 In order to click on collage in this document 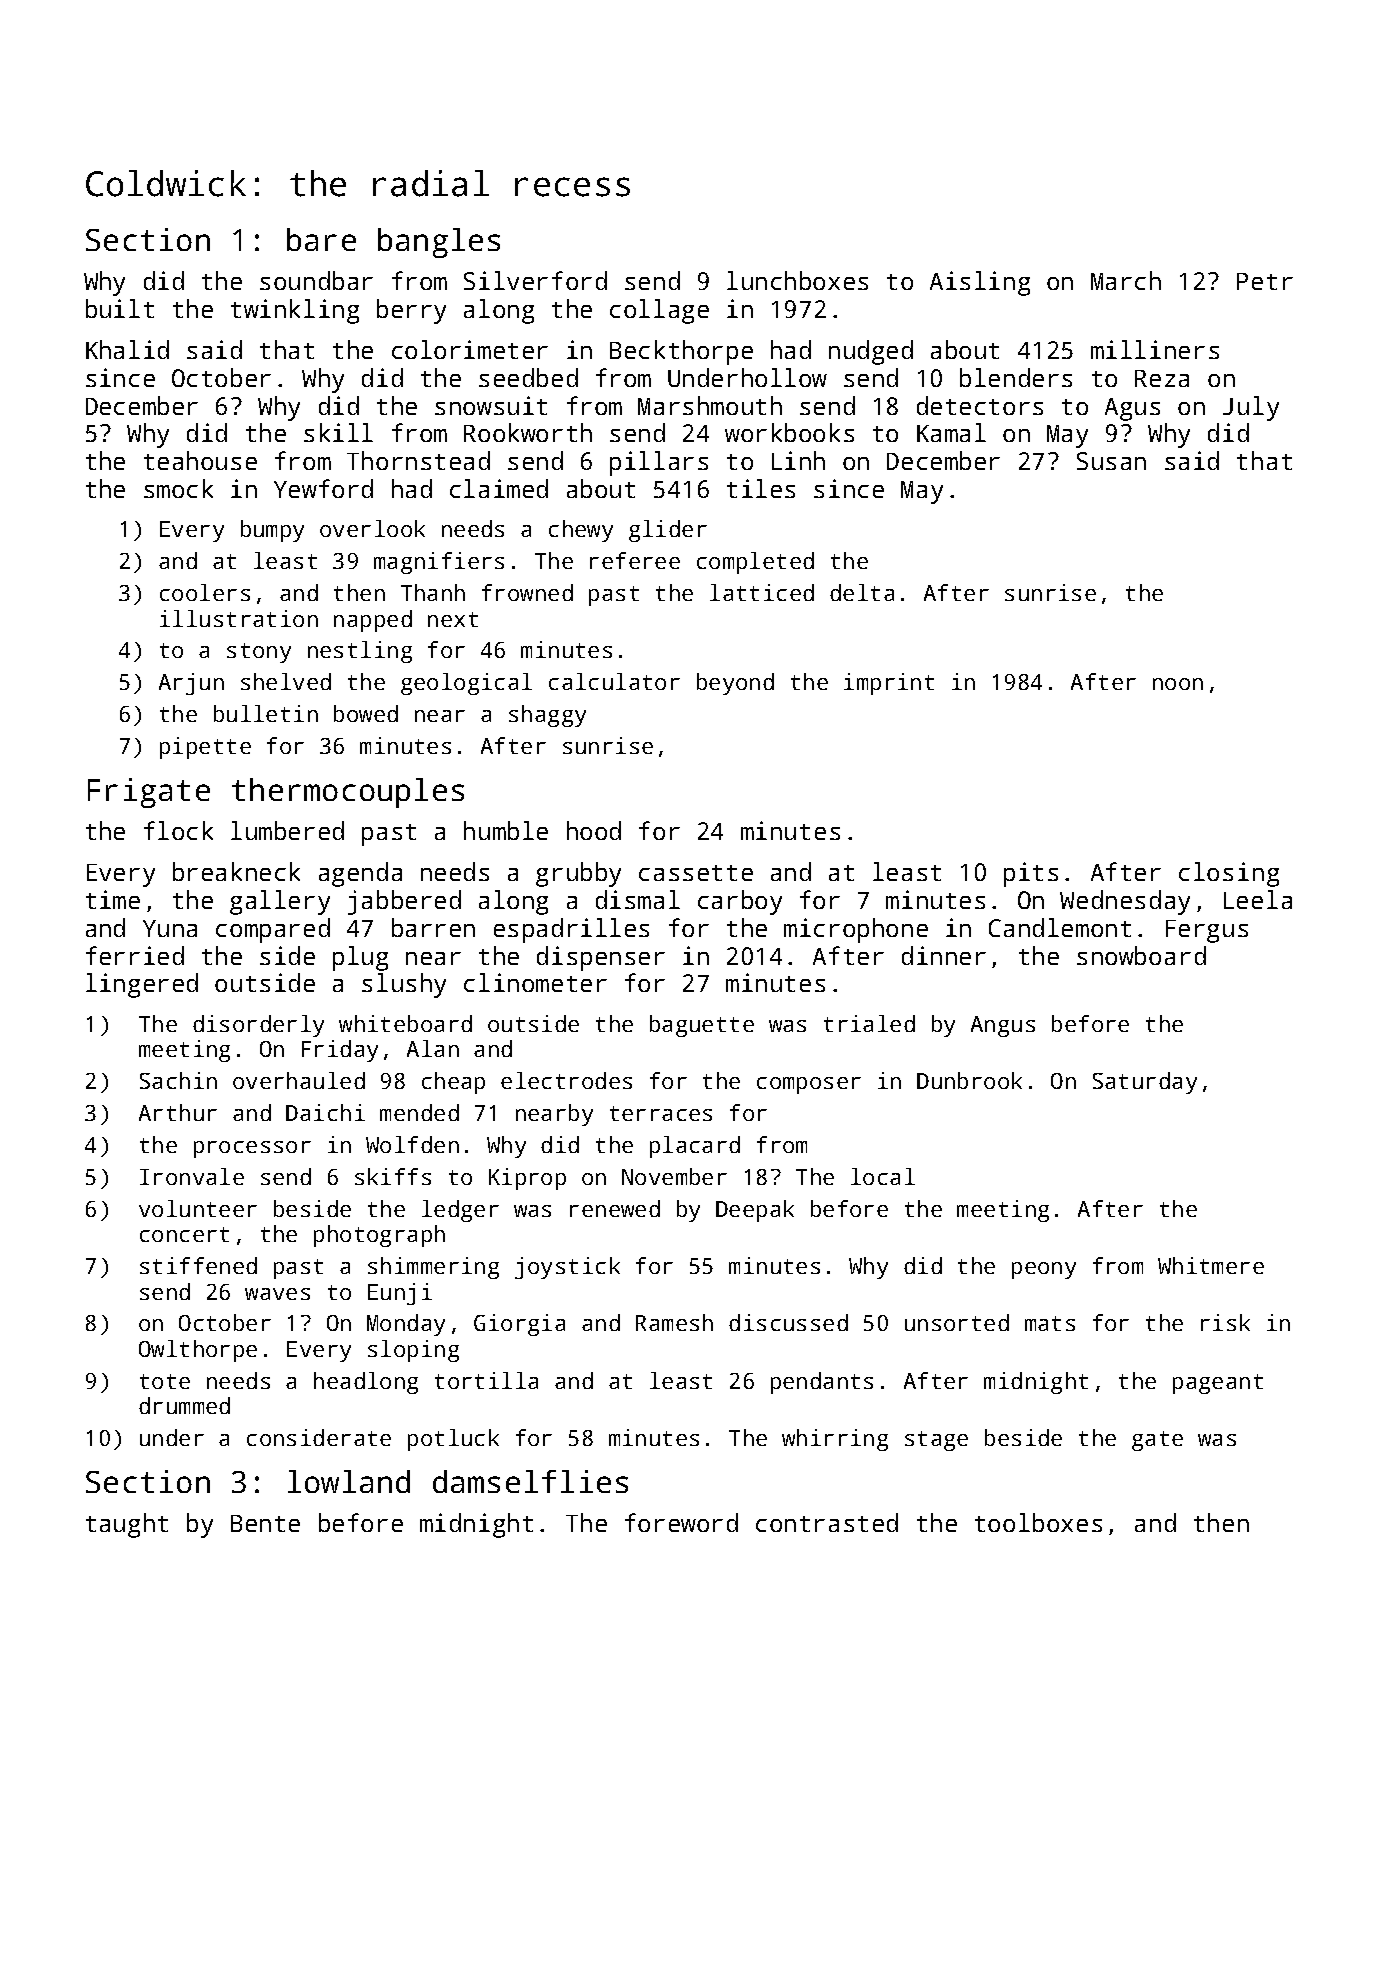, I will do `click(659, 311)`.
